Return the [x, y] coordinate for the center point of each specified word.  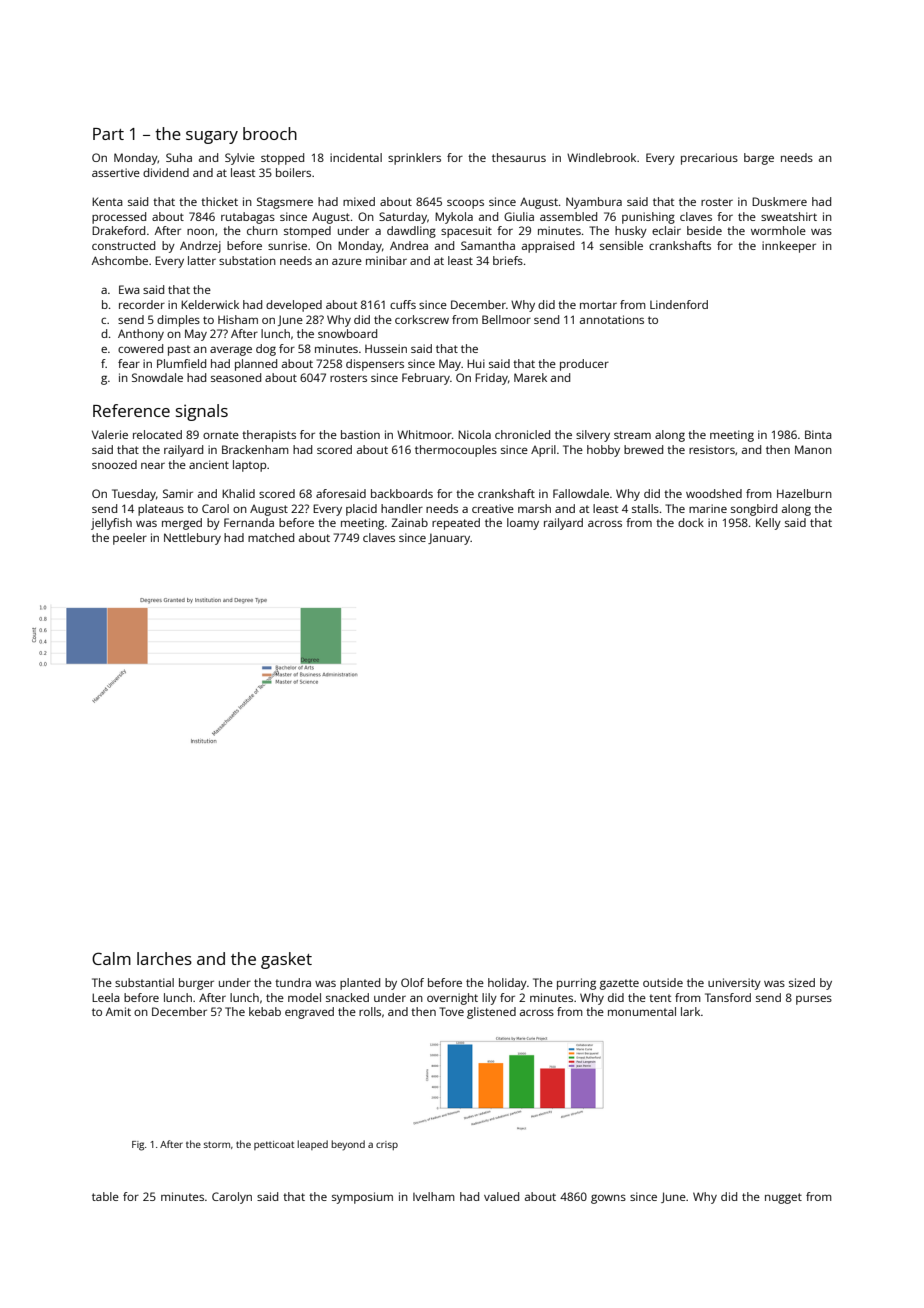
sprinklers [414, 159]
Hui [476, 363]
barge [759, 159]
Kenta [107, 201]
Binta [818, 434]
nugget [783, 1198]
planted [360, 984]
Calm [111, 958]
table [105, 1196]
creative [493, 508]
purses [814, 1000]
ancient [209, 464]
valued [501, 1196]
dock [691, 522]
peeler [130, 539]
